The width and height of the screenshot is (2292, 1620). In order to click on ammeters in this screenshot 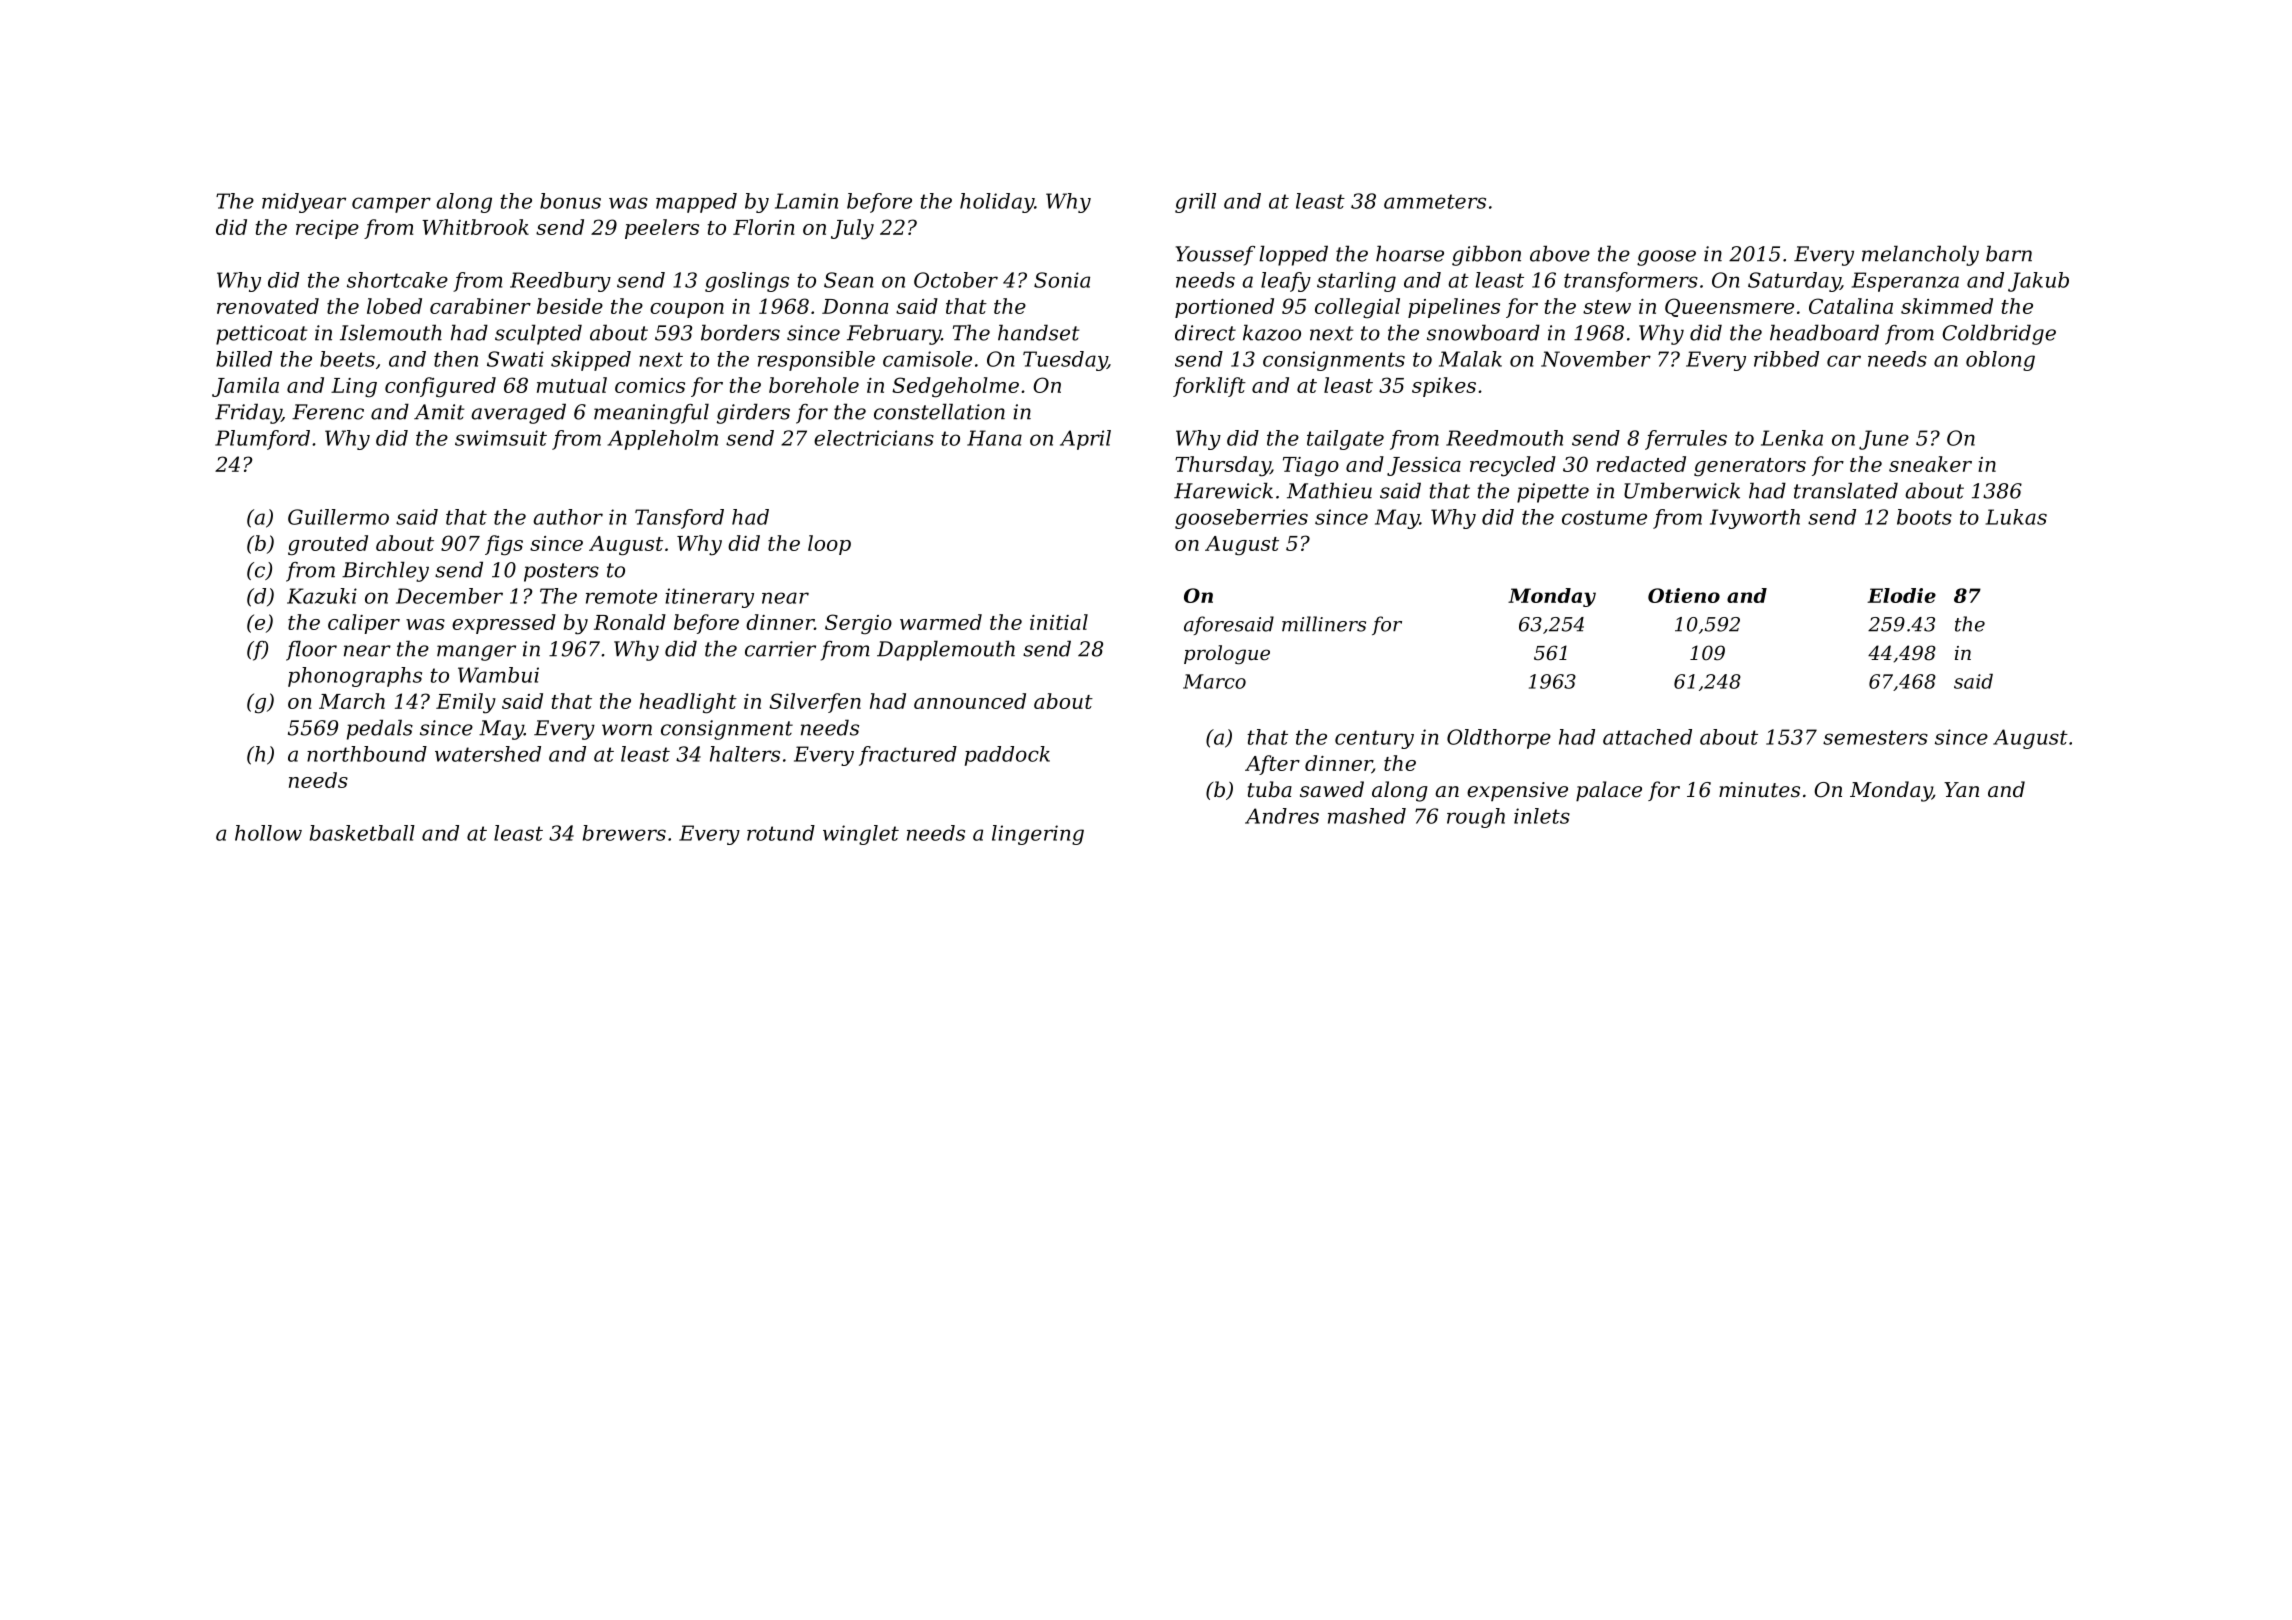, I will do `click(1435, 201)`.
